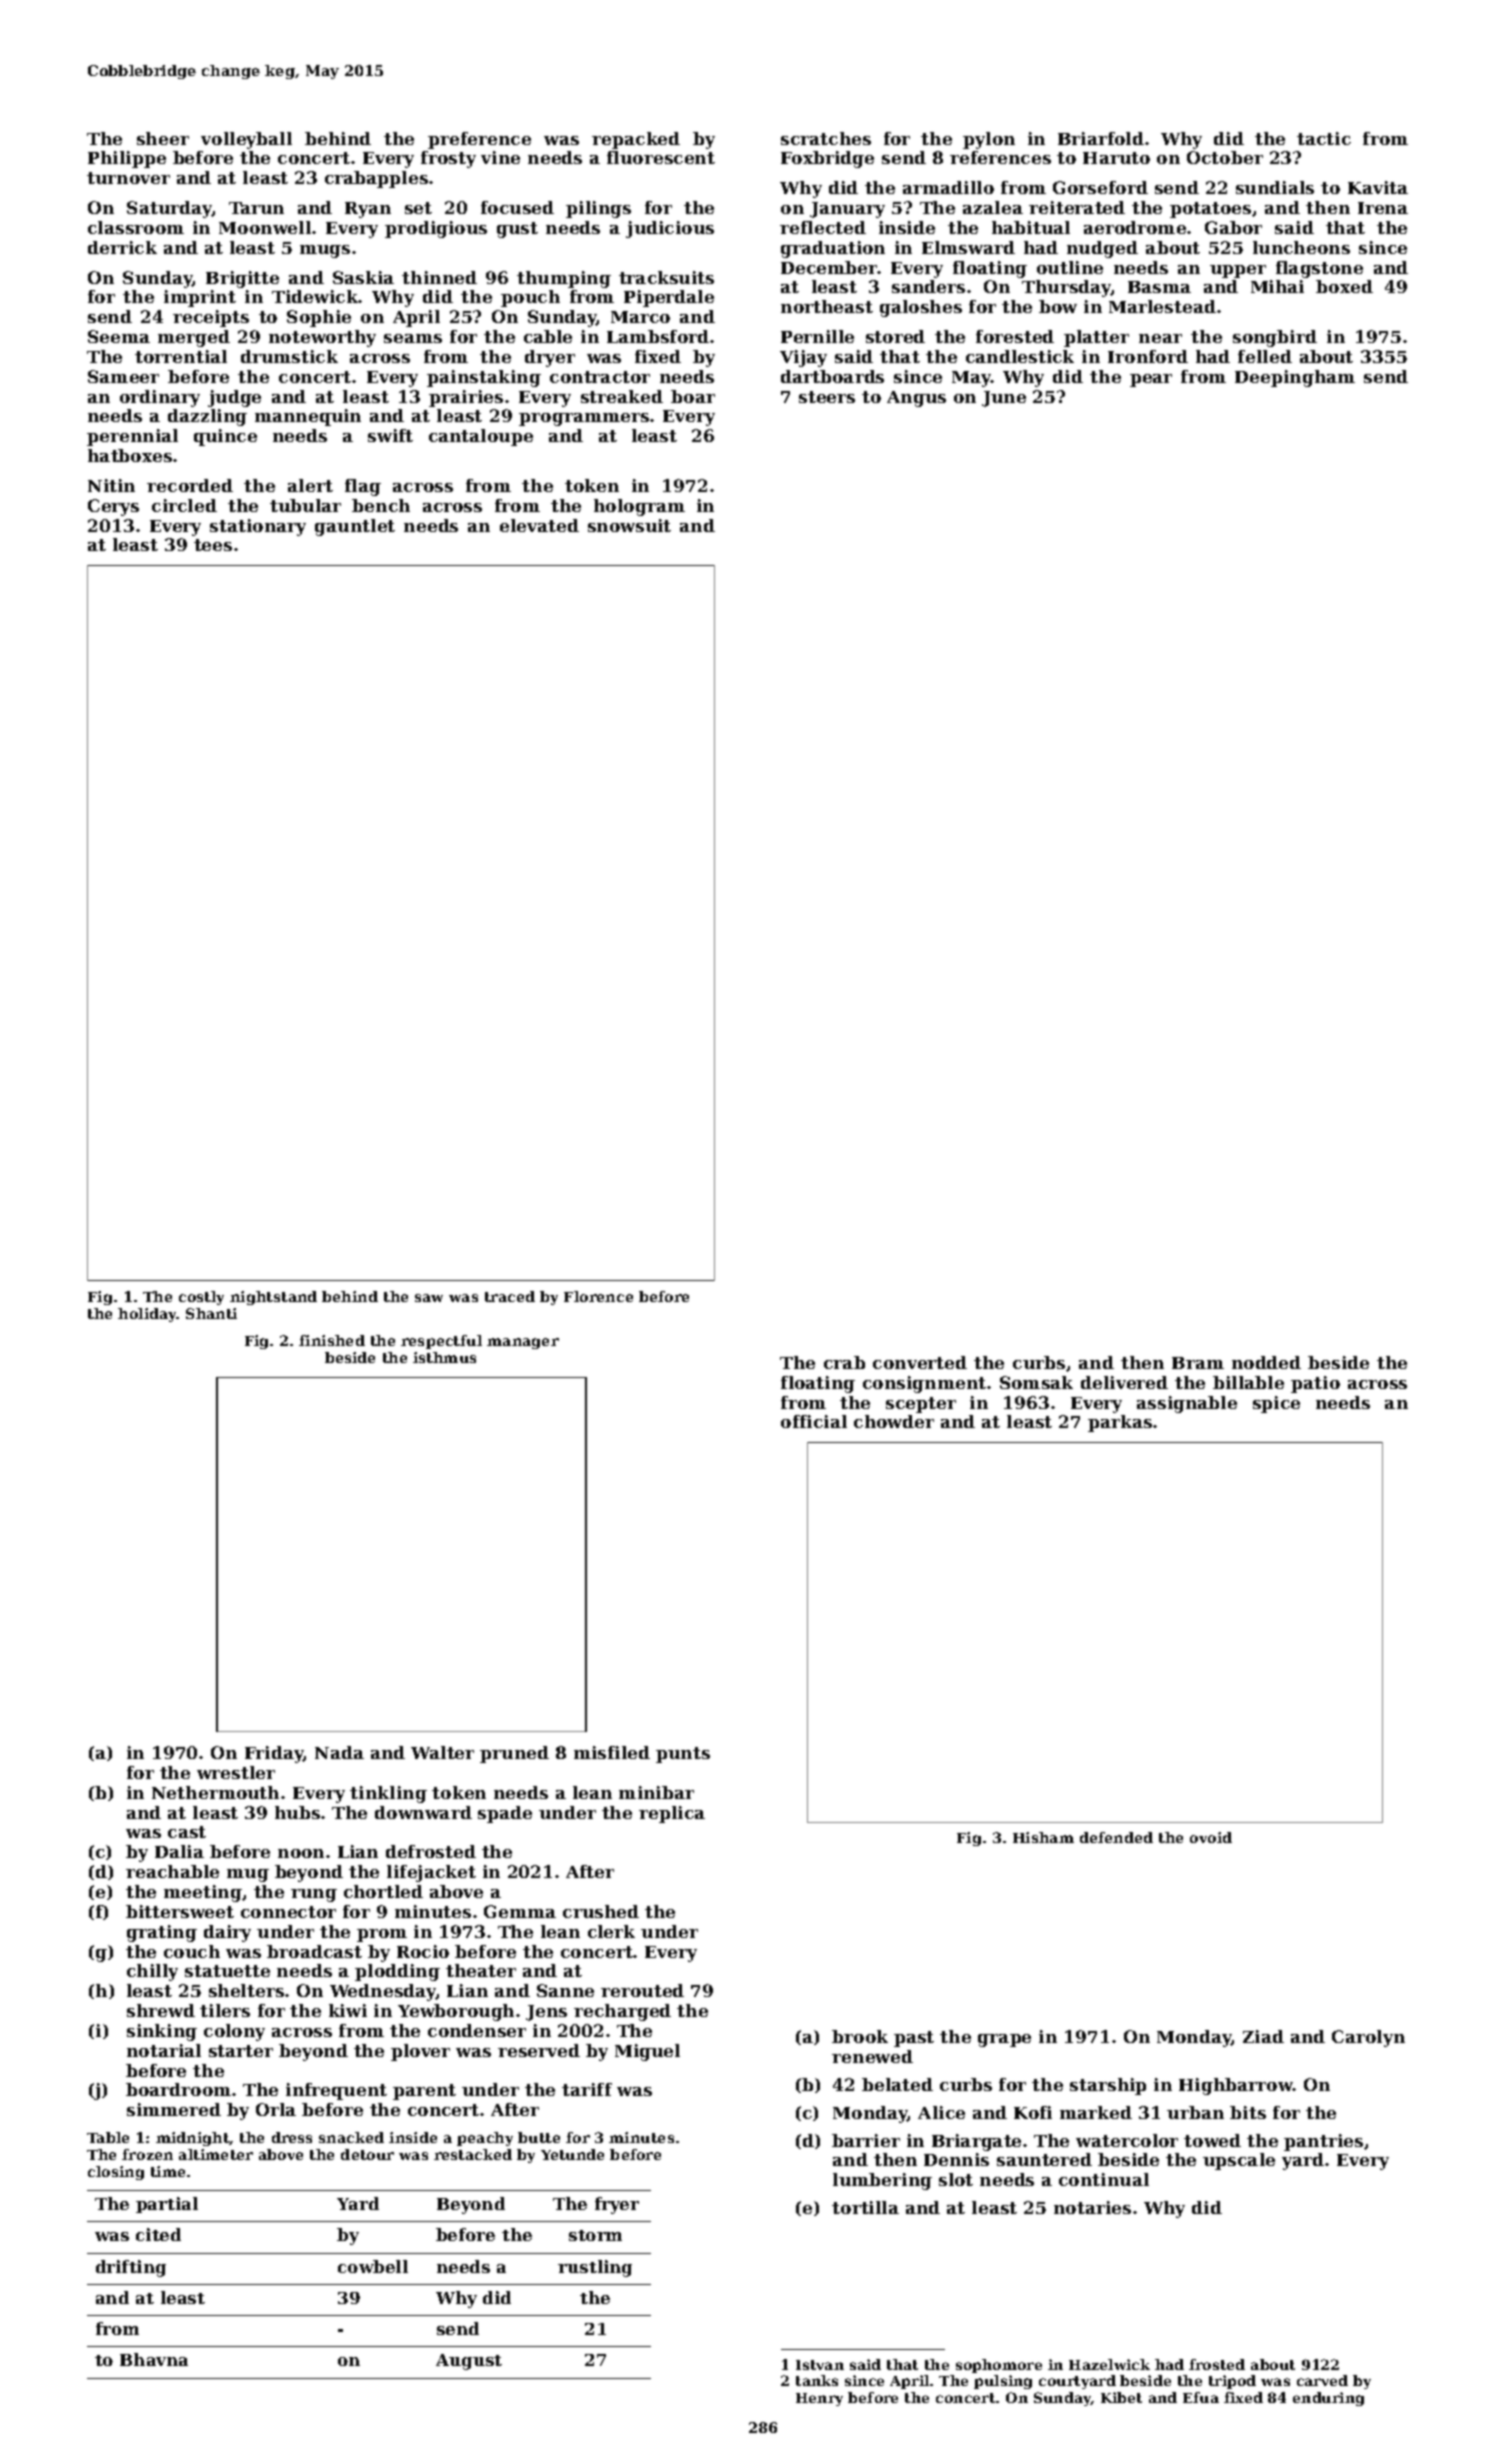 The image size is (1496, 2464). What do you see at coordinates (1151, 380) in the screenshot?
I see `pear` at bounding box center [1151, 380].
